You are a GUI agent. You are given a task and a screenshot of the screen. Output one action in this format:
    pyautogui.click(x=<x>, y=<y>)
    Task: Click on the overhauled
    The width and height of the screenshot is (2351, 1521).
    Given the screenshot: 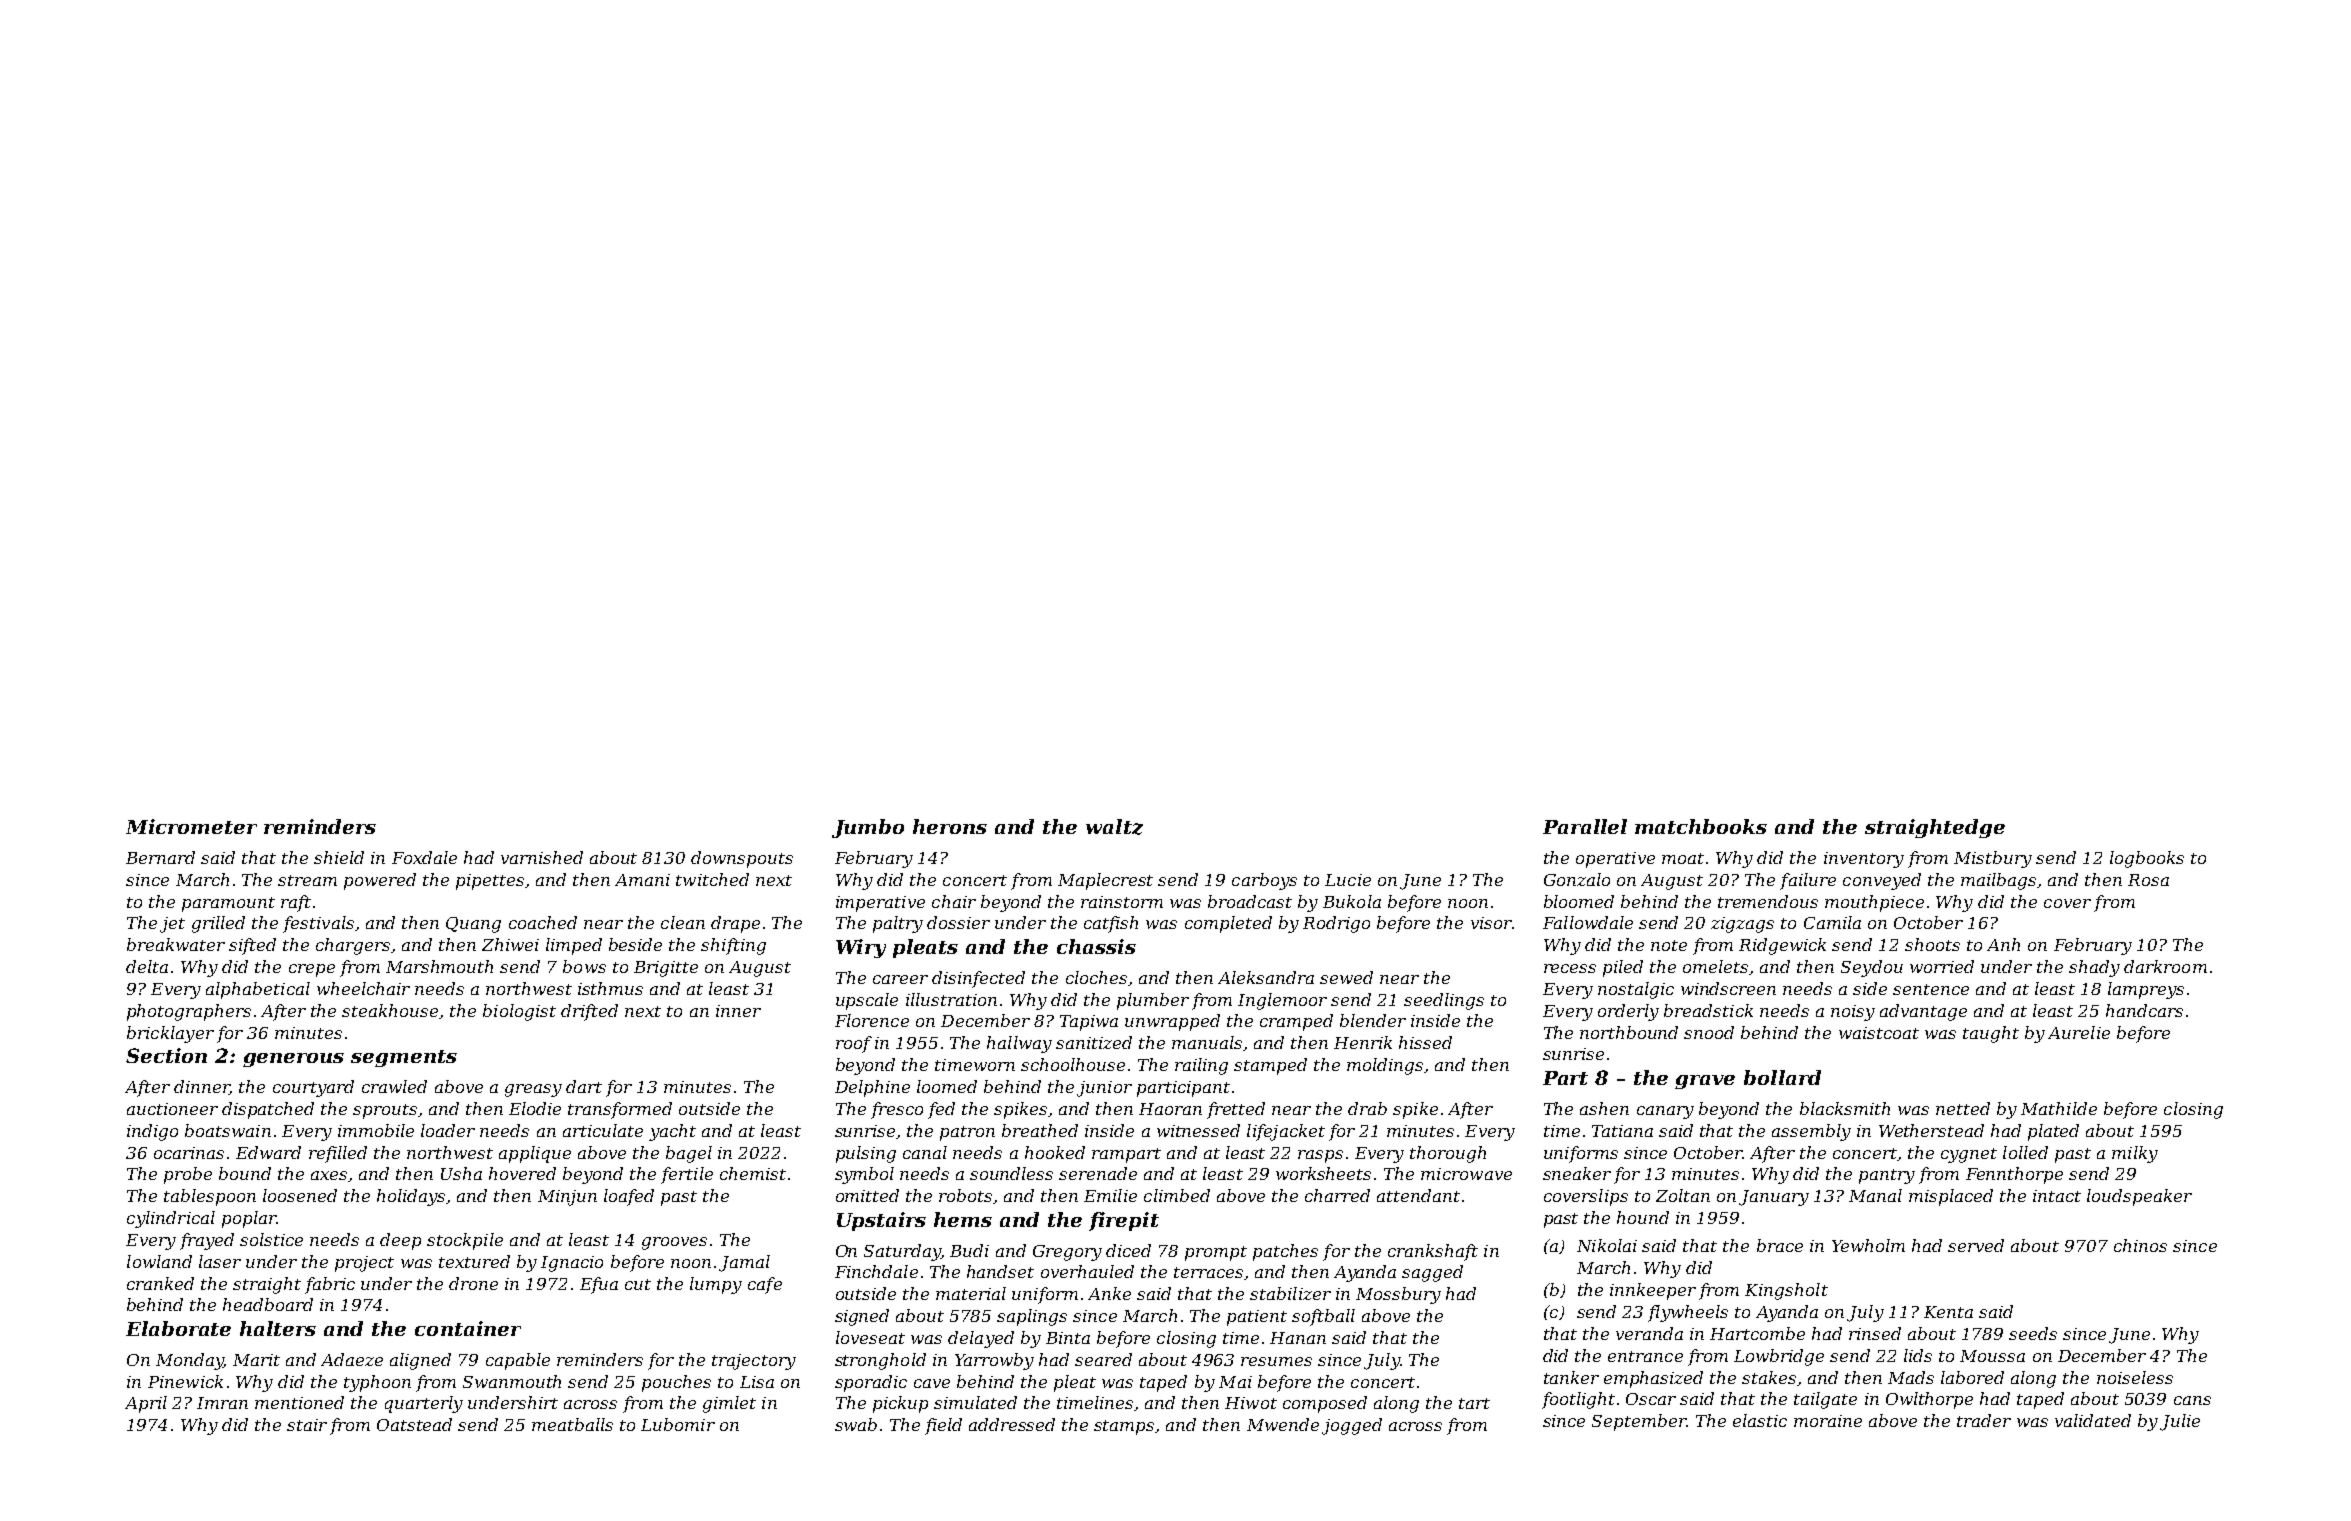 What is the action you would take?
    pyautogui.click(x=1087, y=1271)
